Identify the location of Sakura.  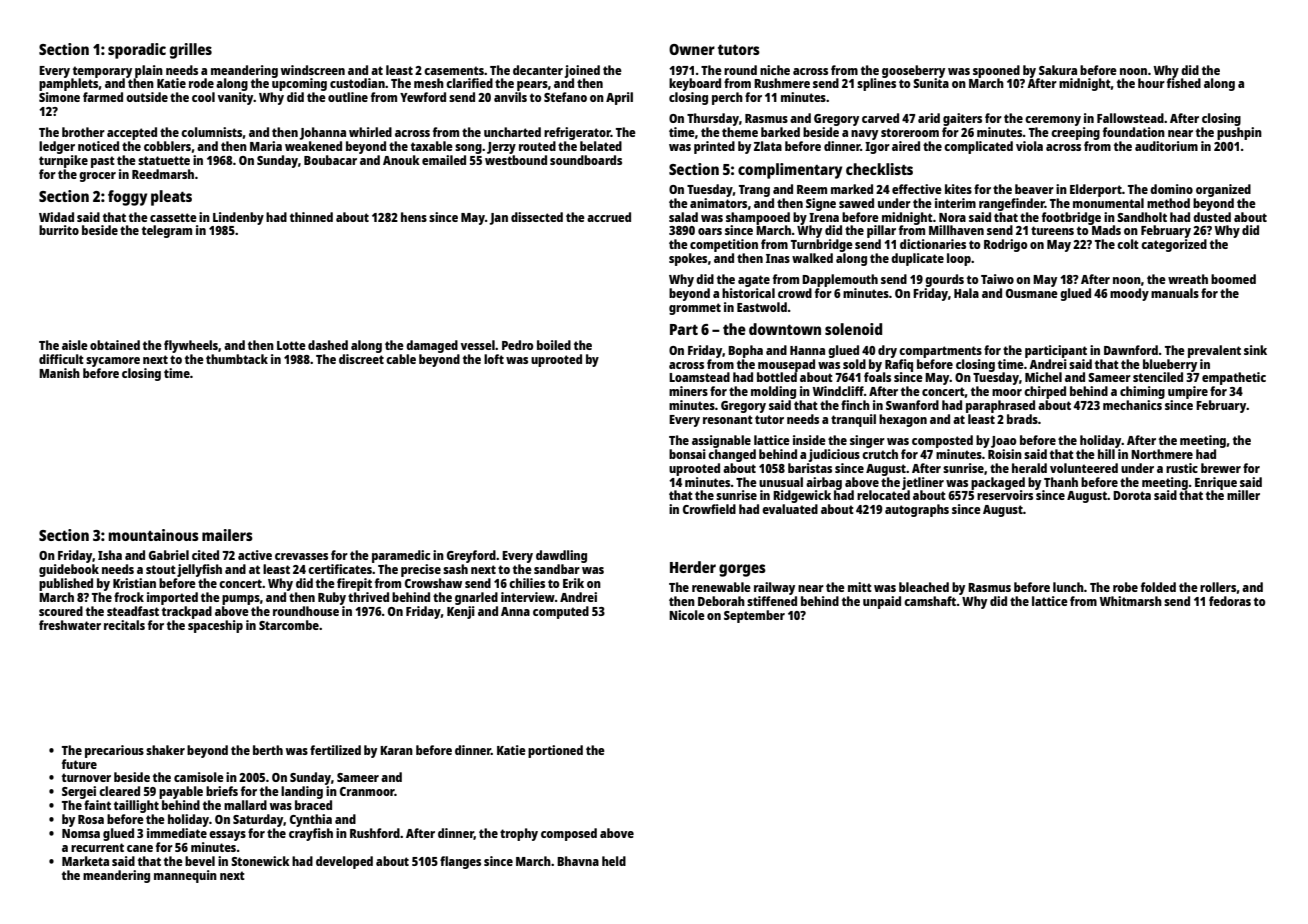
(1058, 70).
